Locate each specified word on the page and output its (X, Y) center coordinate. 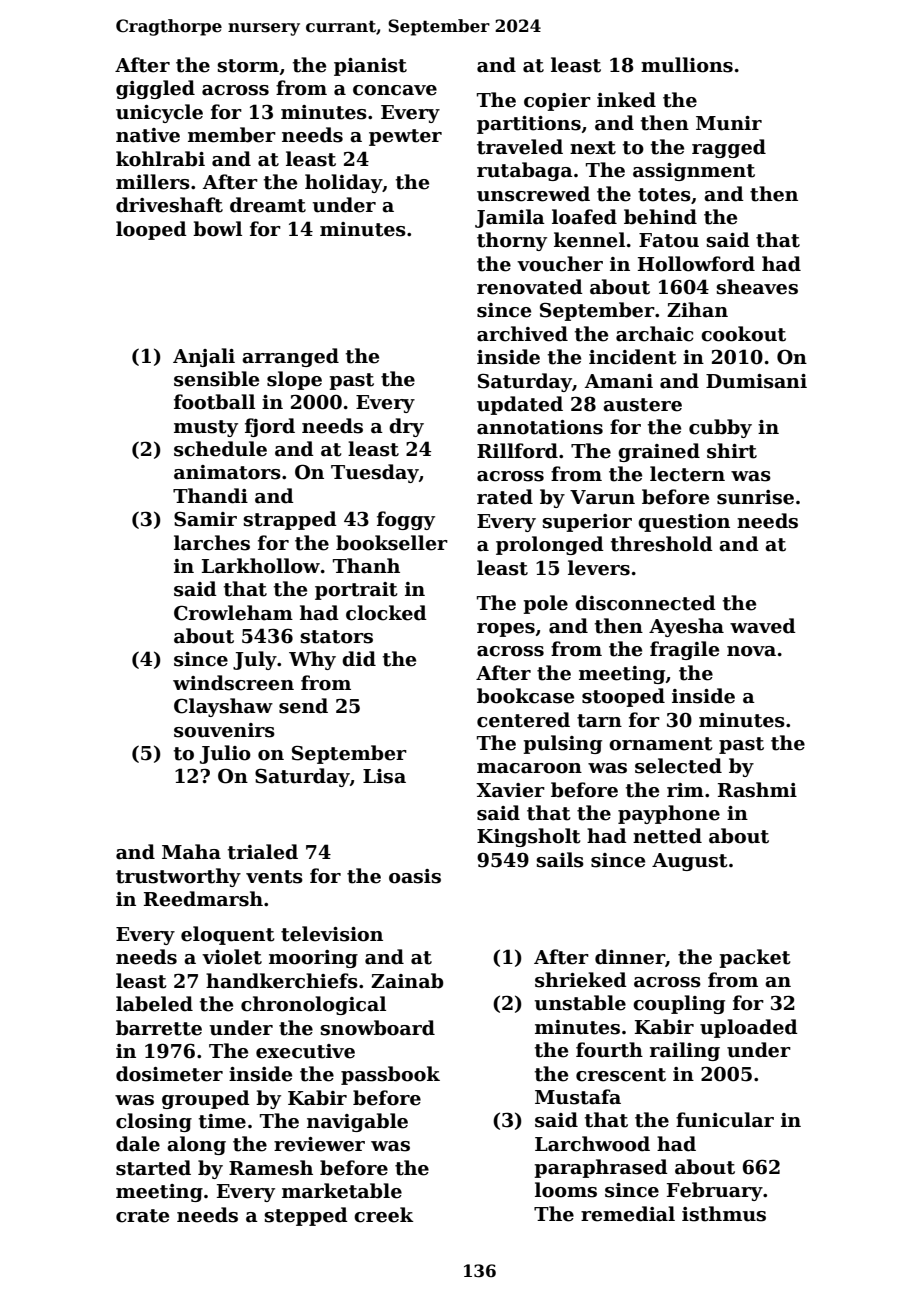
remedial (628, 1214)
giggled (155, 89)
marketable (342, 1191)
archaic (655, 334)
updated (520, 405)
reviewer (319, 1144)
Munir (729, 123)
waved (763, 626)
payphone (669, 814)
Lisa (384, 776)
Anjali (204, 357)
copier (557, 102)
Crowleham (233, 613)
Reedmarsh (203, 899)
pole (545, 604)
